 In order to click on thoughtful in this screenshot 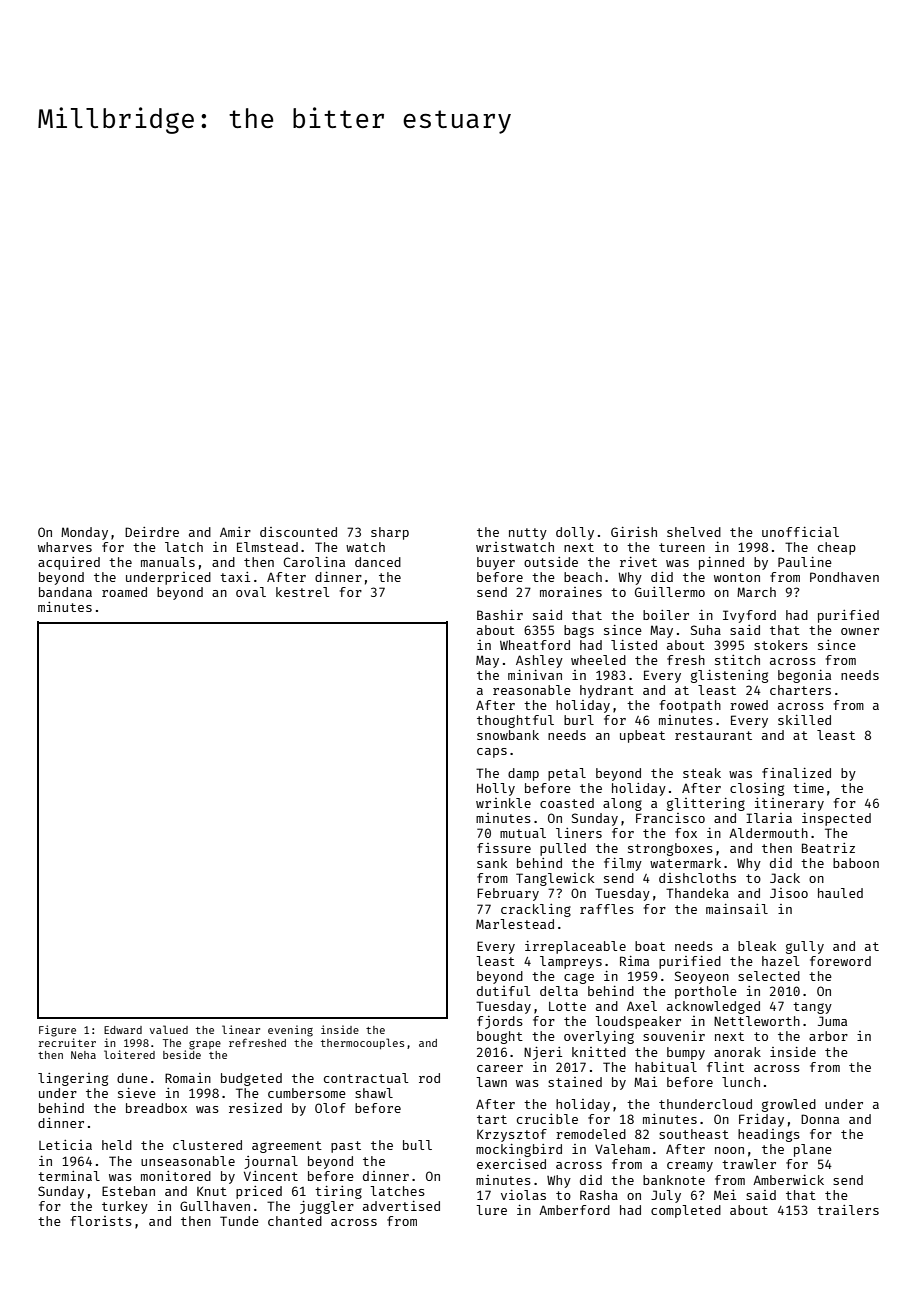, I will do `click(515, 721)`.
